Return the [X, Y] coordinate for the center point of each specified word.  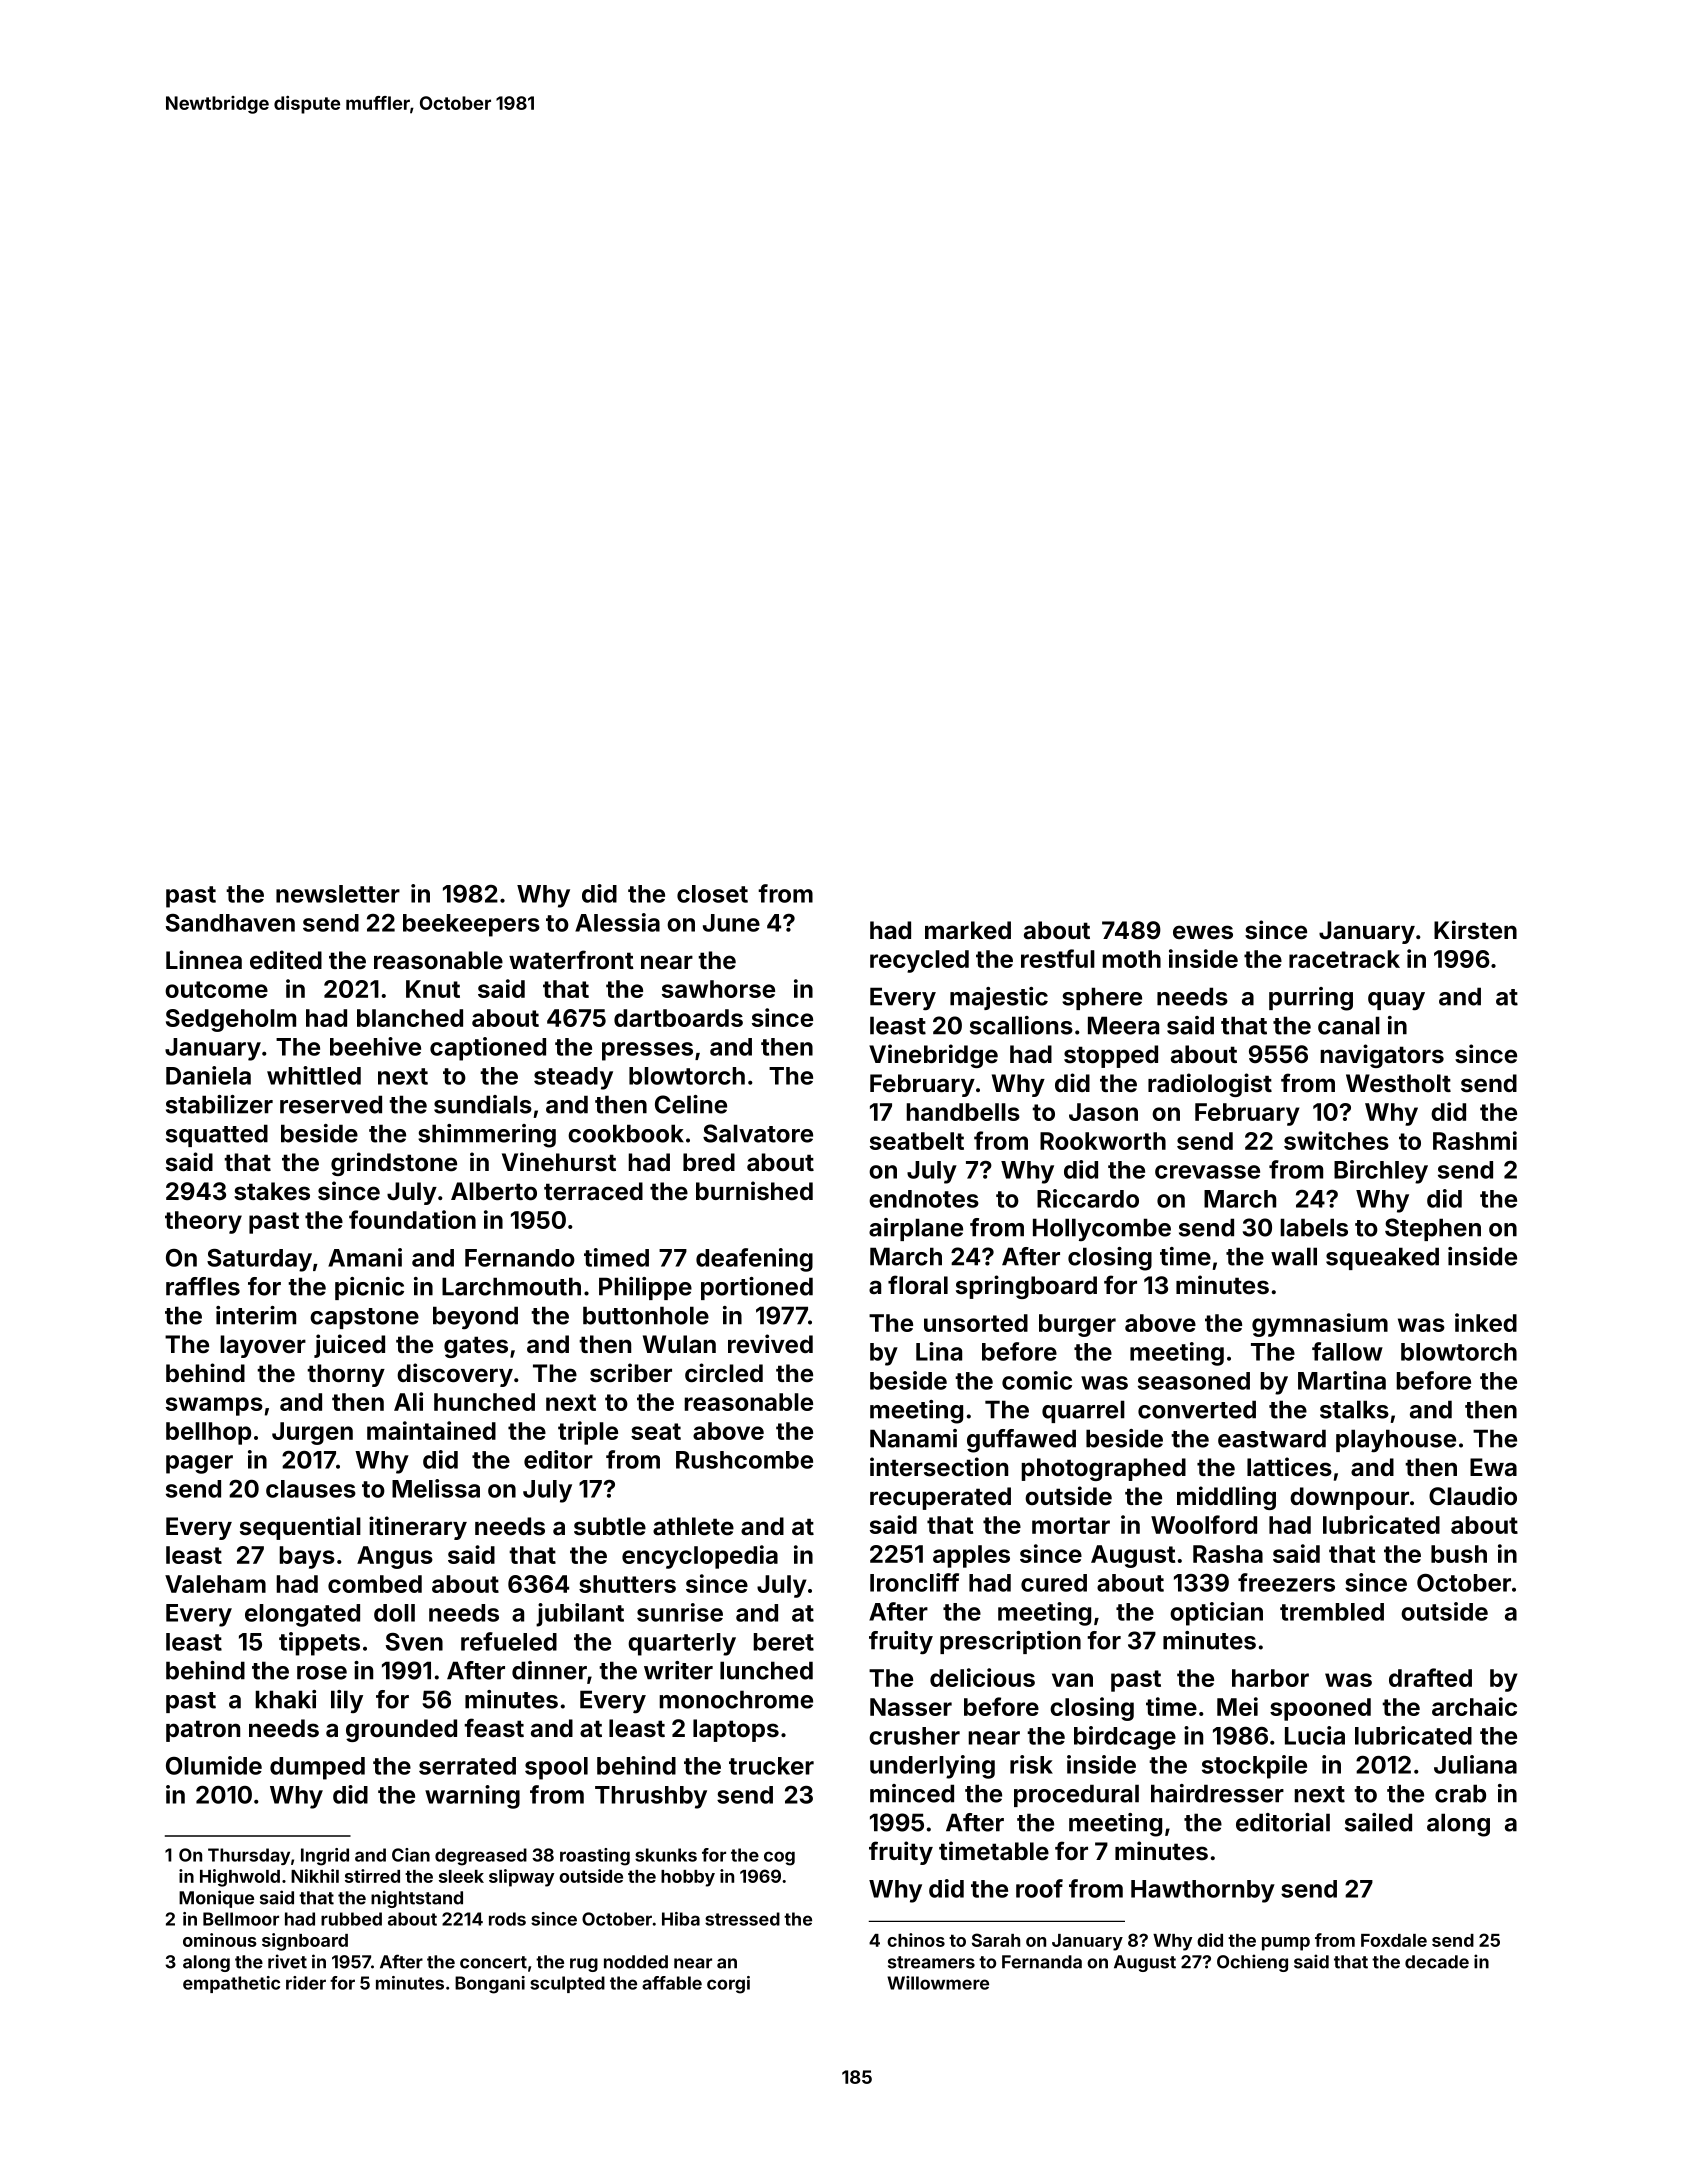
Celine [691, 1104]
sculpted [567, 1984]
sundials [483, 1104]
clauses [311, 1489]
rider [306, 1983]
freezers [1286, 1582]
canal [1349, 1025]
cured [1054, 1583]
